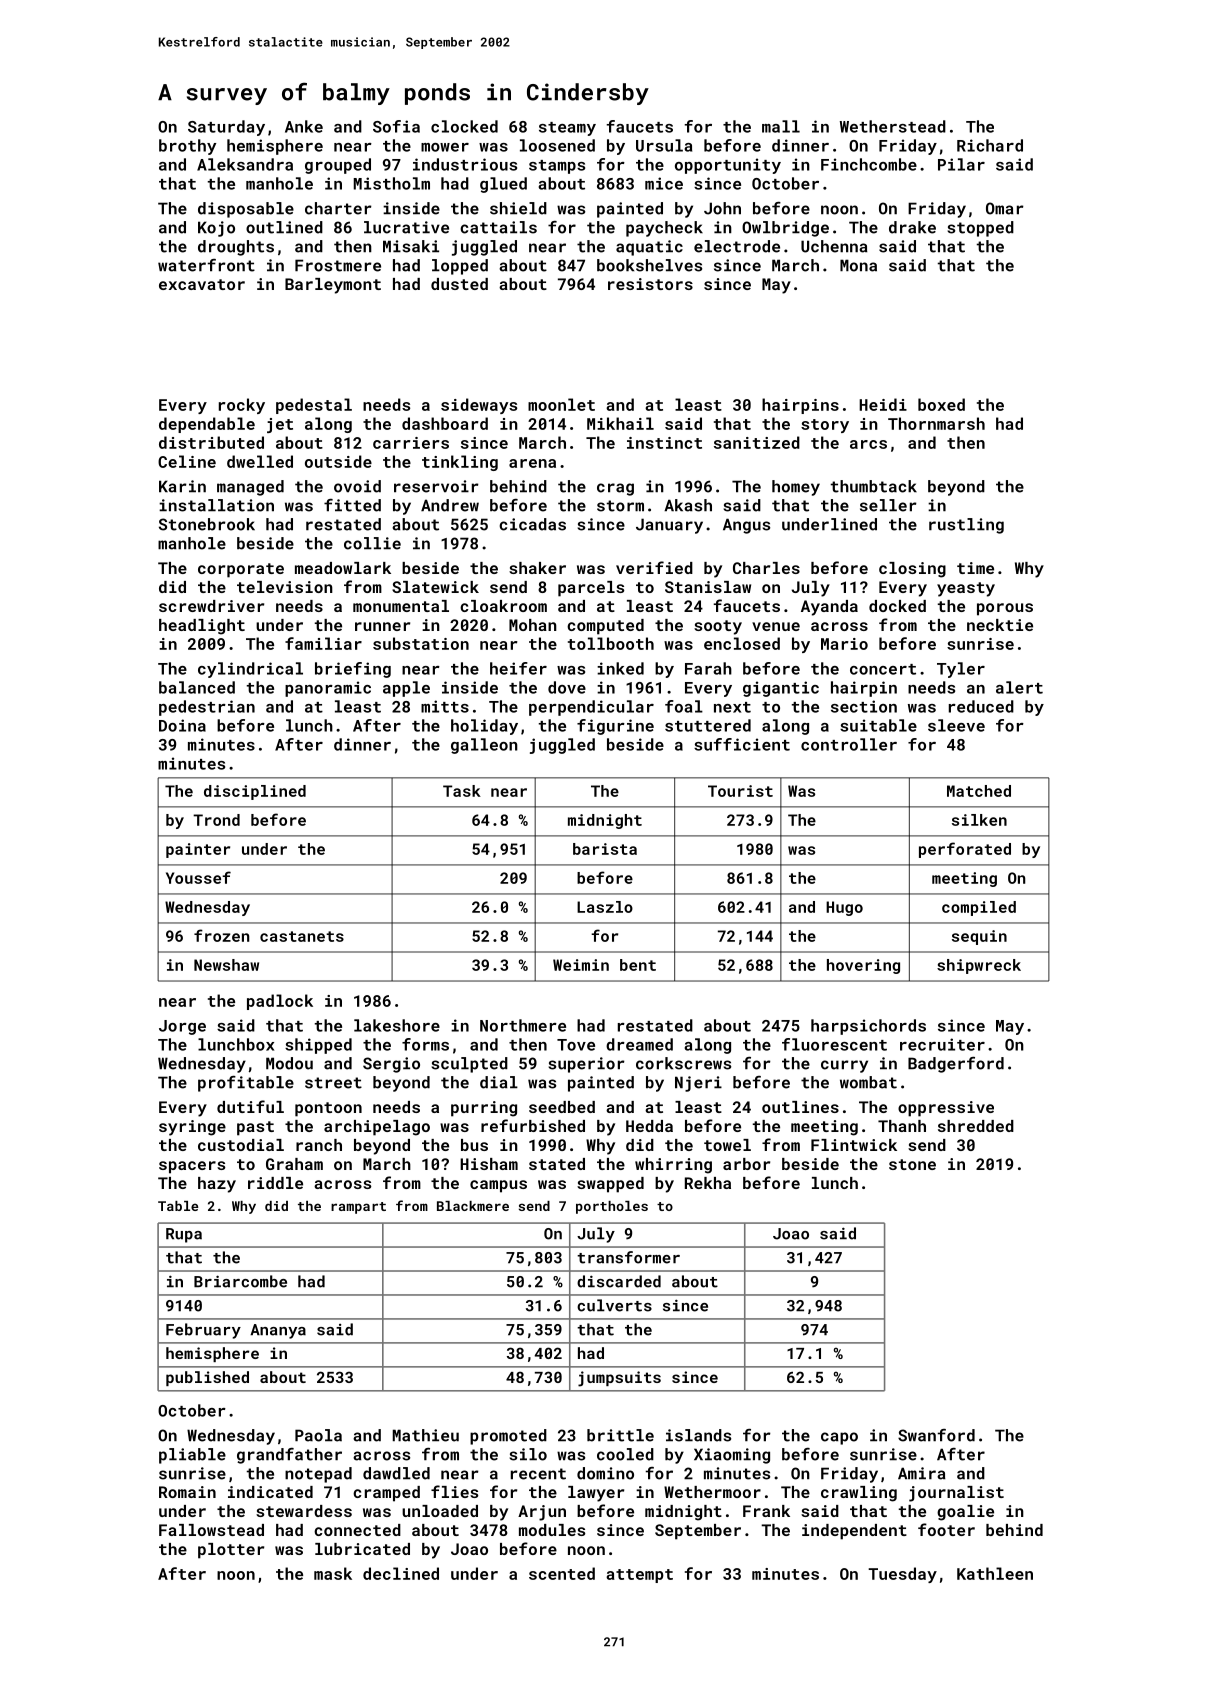  I want to click on grandfather, so click(289, 1456).
